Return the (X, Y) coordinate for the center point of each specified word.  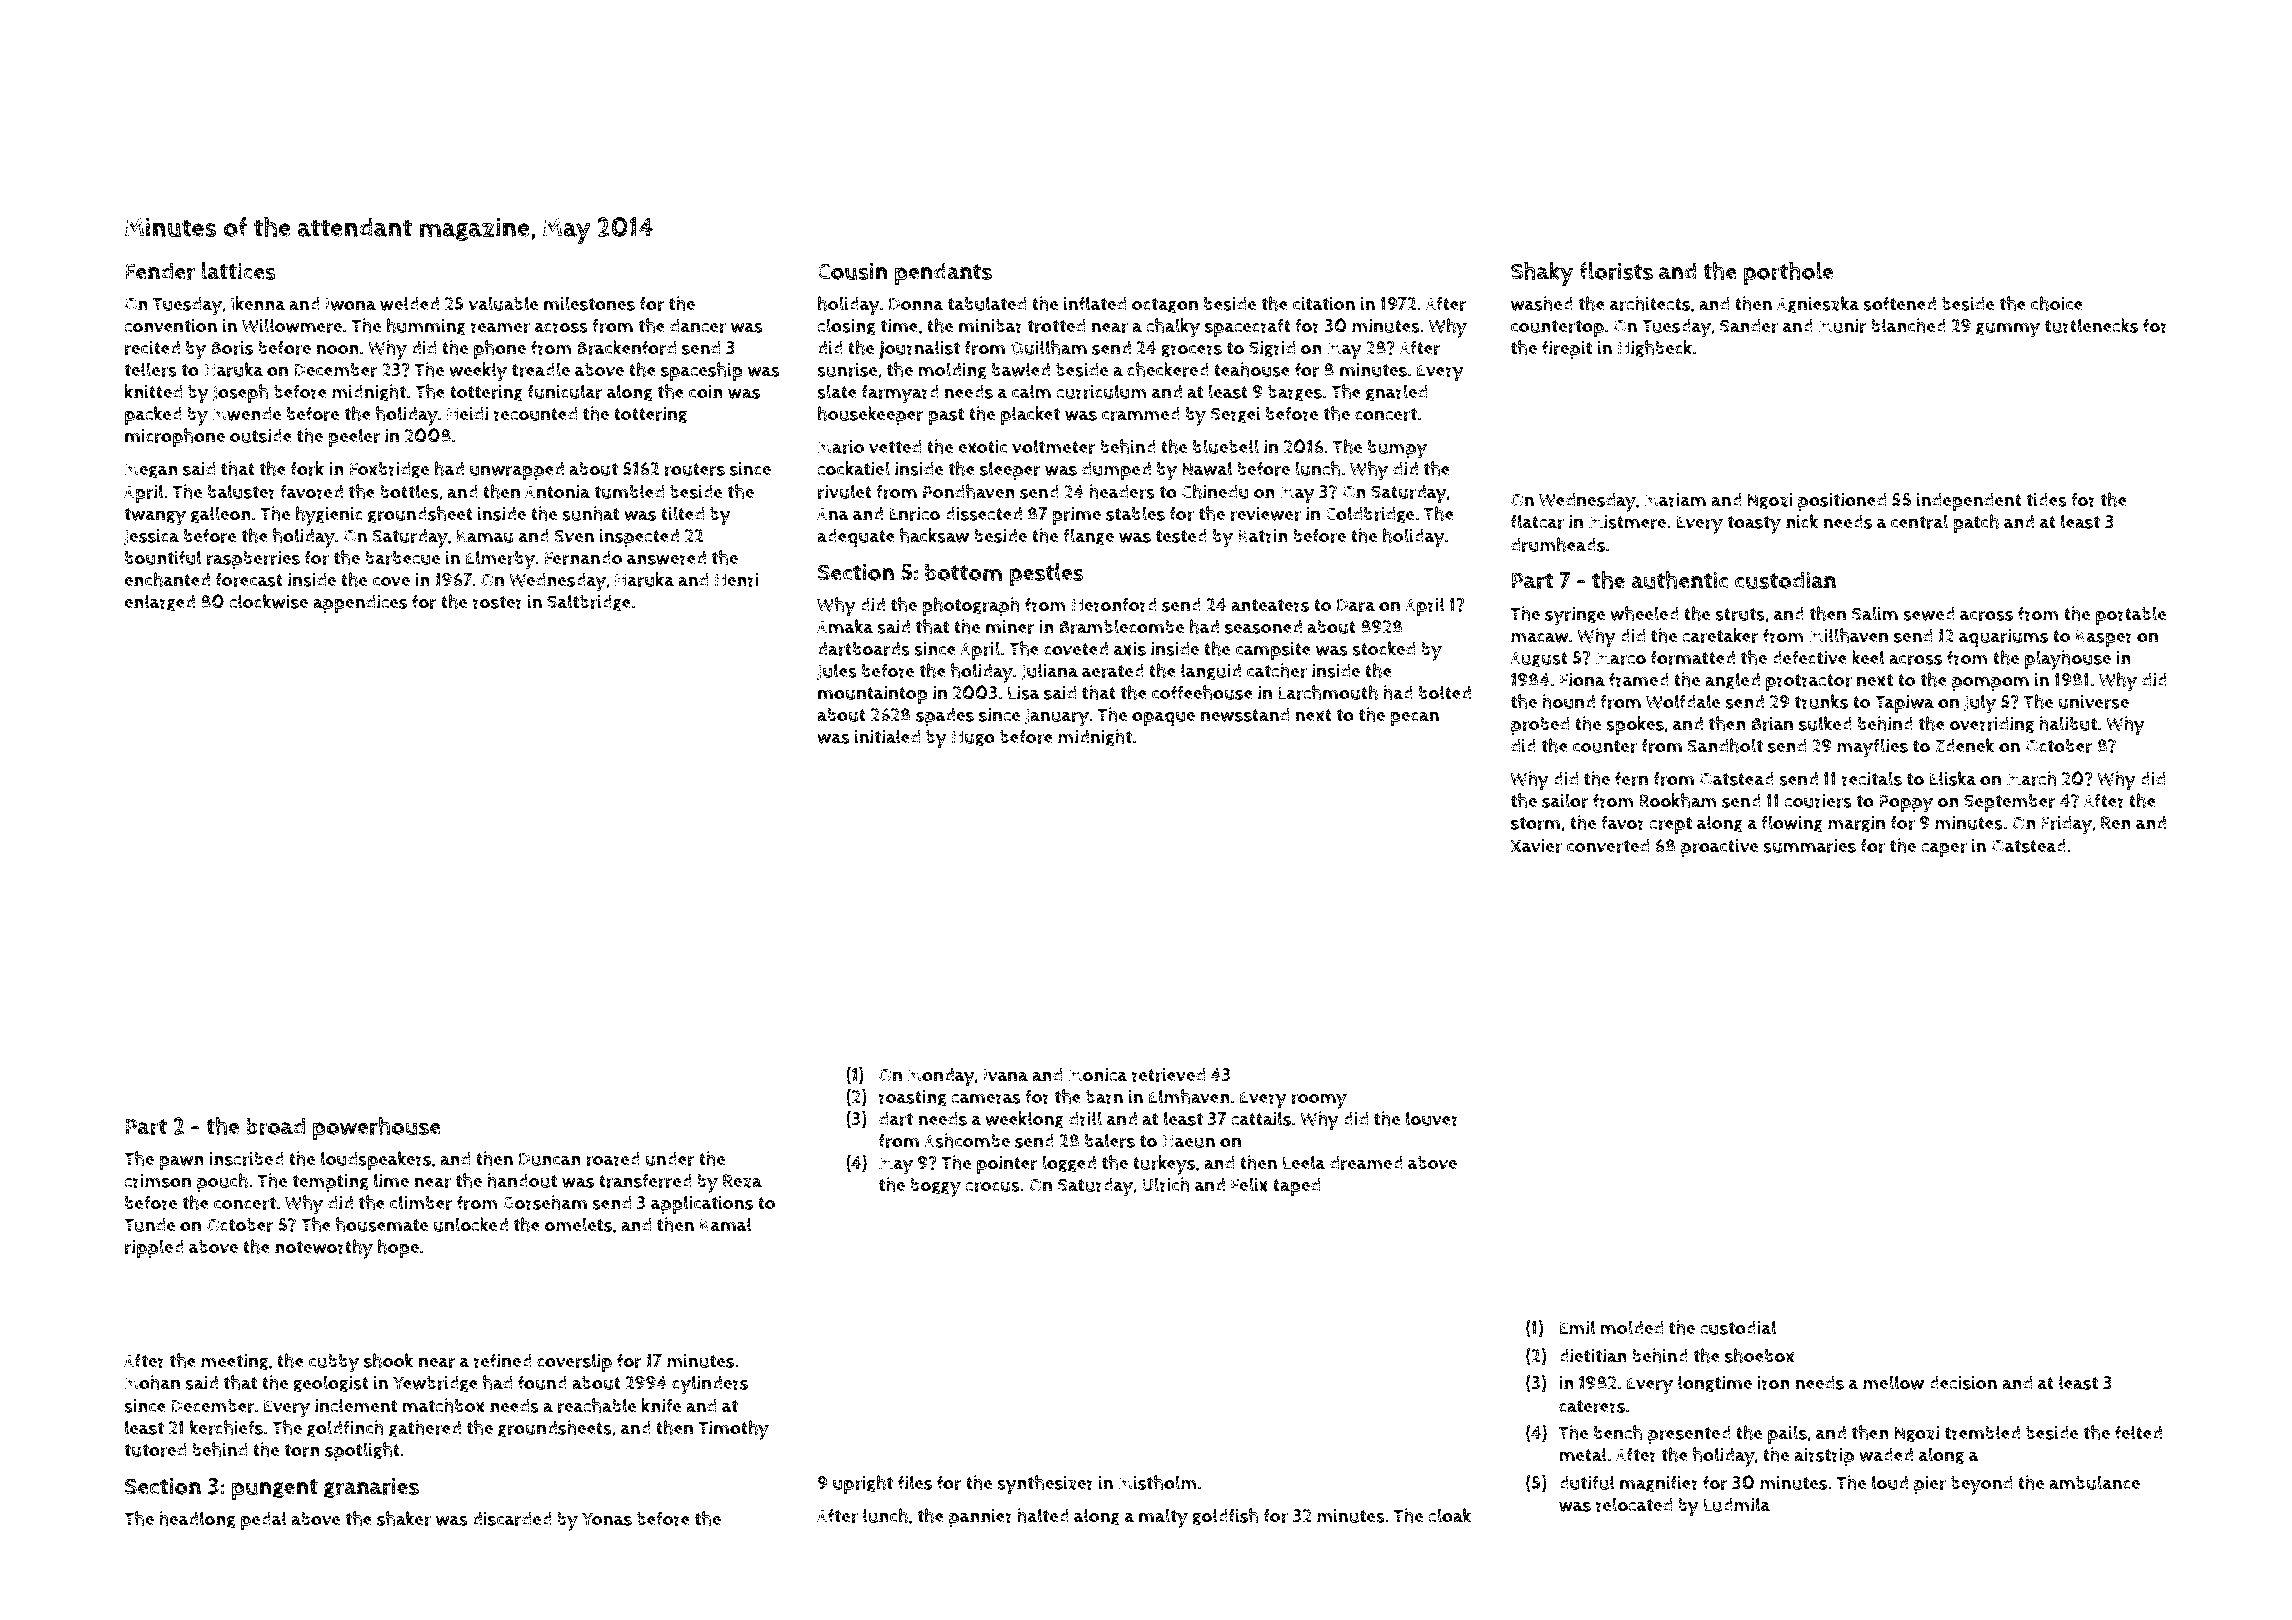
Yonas (607, 1519)
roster (498, 602)
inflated (1095, 303)
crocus (992, 1187)
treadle (541, 369)
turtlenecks (2091, 325)
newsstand (1245, 715)
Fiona (1582, 680)
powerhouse (377, 1129)
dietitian (1593, 1356)
